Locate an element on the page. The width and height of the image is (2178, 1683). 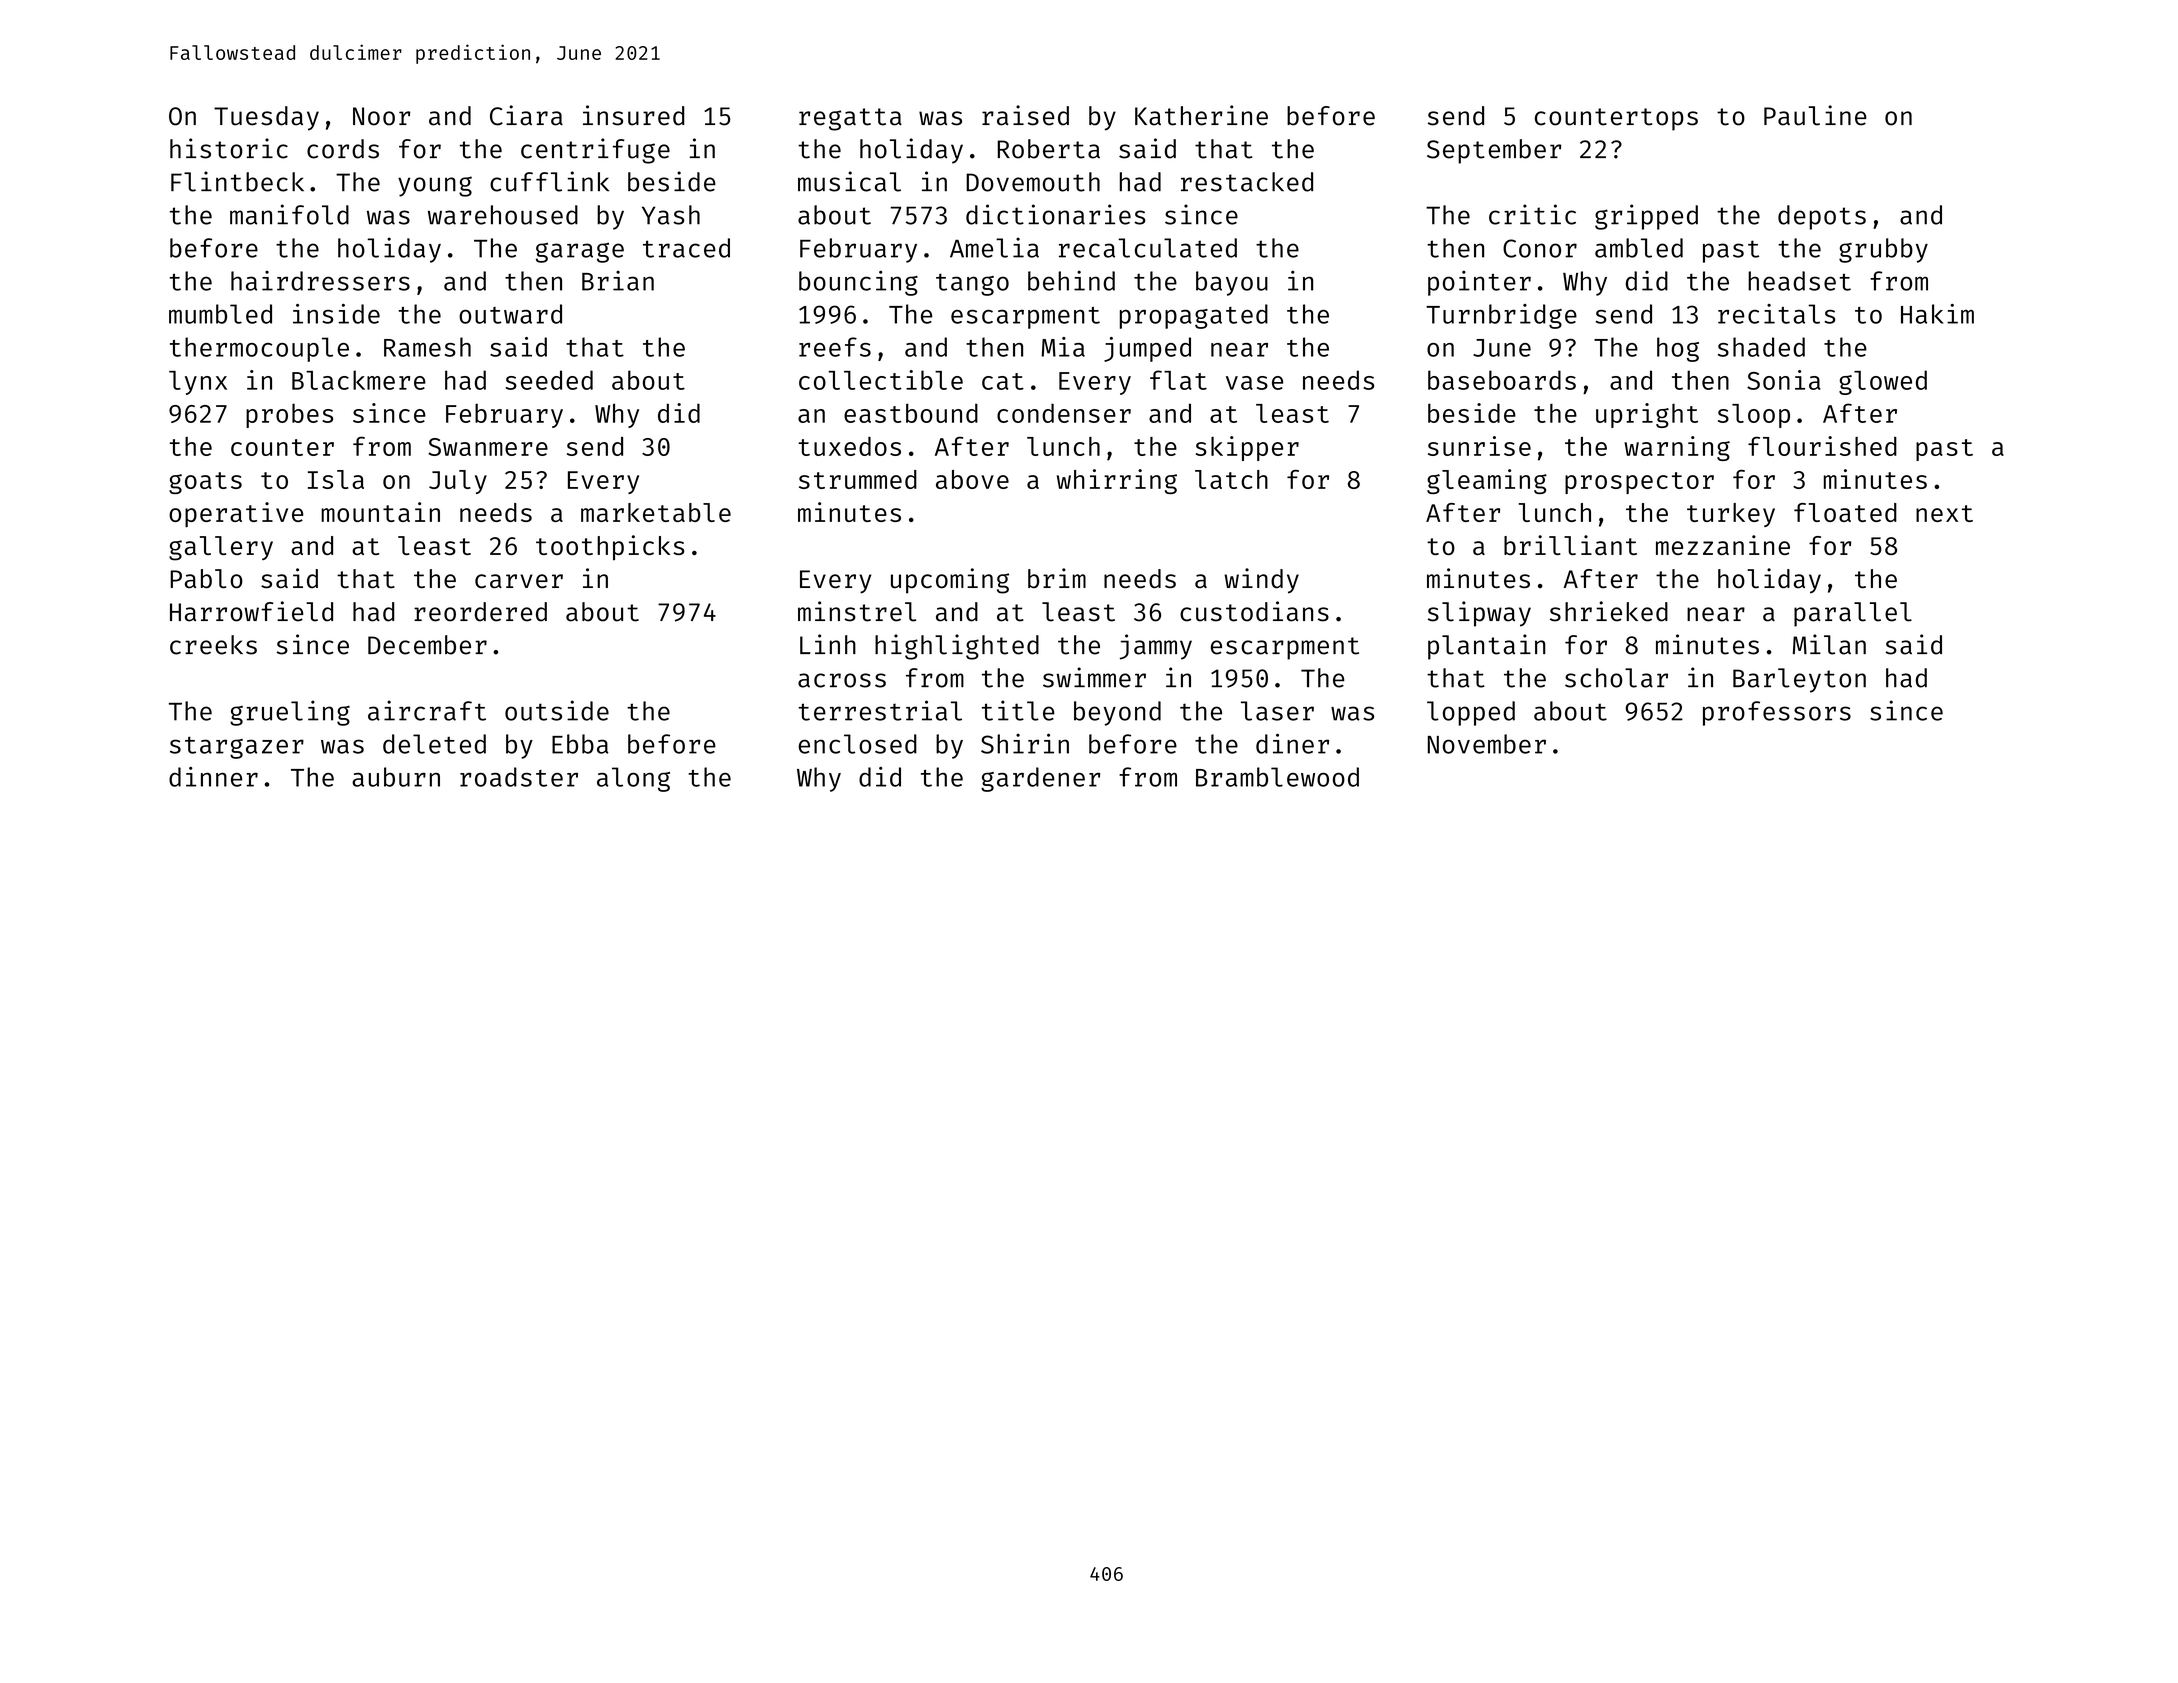
latch is located at coordinates (1231, 479).
